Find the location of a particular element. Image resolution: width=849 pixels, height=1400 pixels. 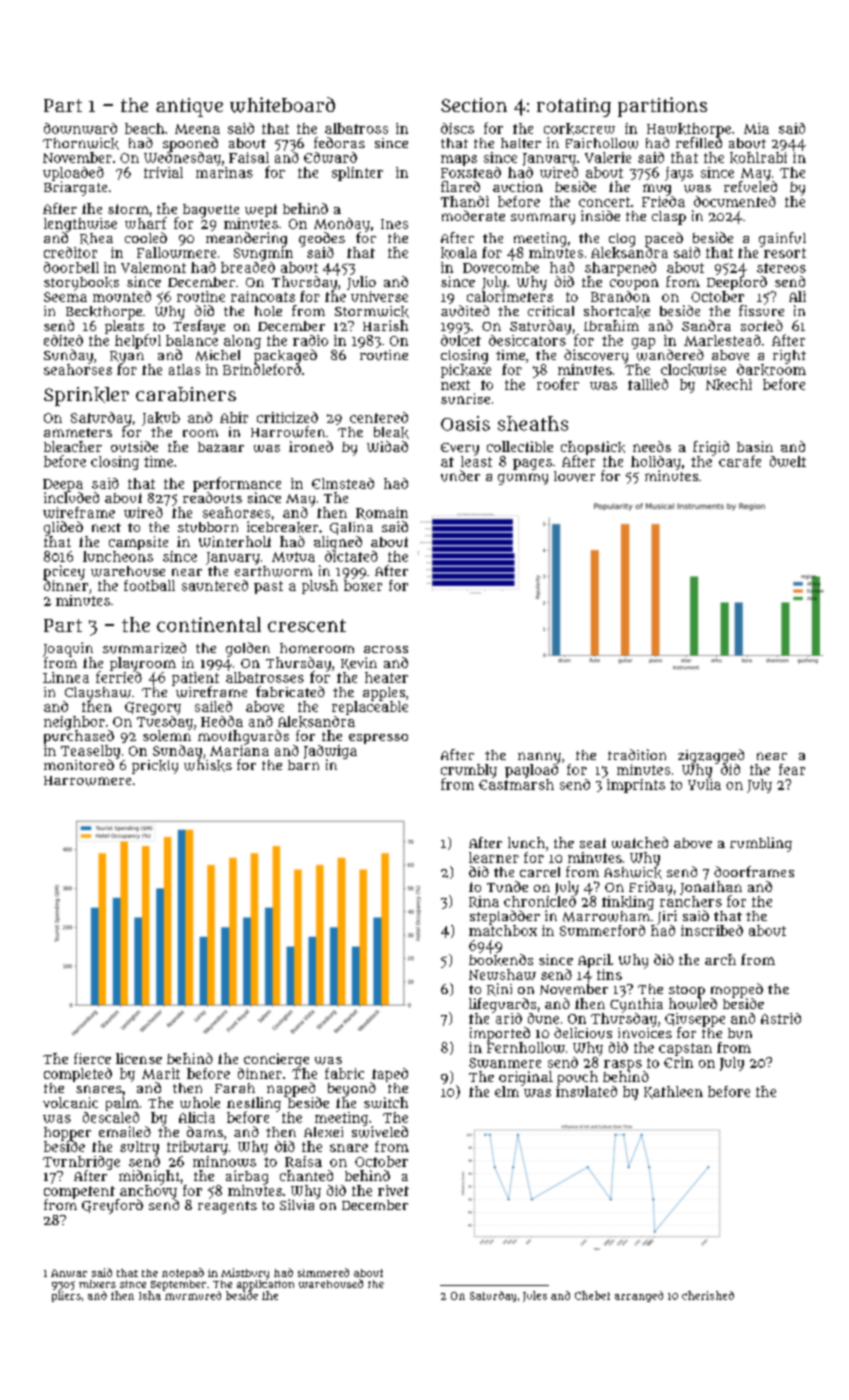

murmured is located at coordinates (193, 1295).
